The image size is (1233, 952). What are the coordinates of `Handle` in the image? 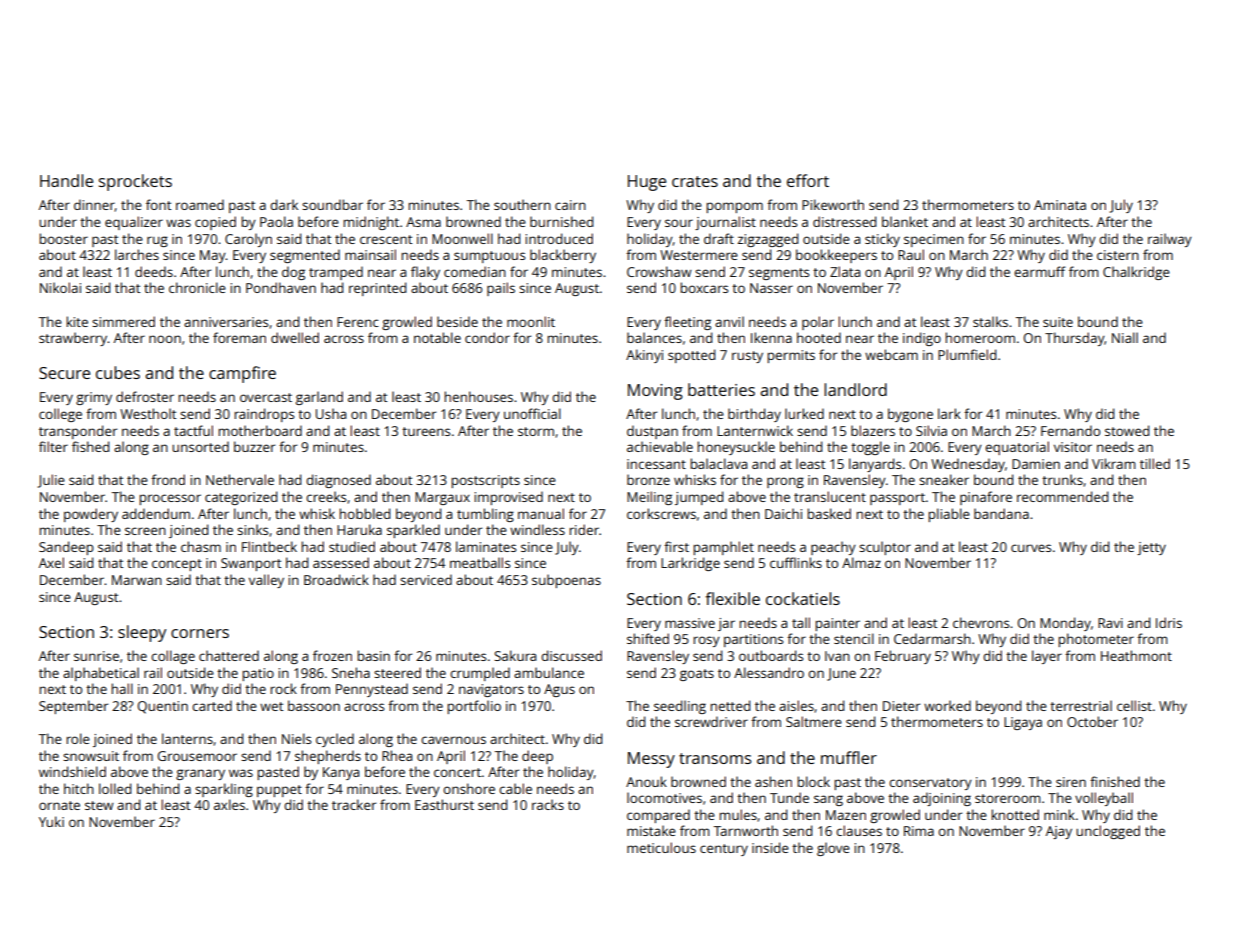 It's located at (66, 180).
